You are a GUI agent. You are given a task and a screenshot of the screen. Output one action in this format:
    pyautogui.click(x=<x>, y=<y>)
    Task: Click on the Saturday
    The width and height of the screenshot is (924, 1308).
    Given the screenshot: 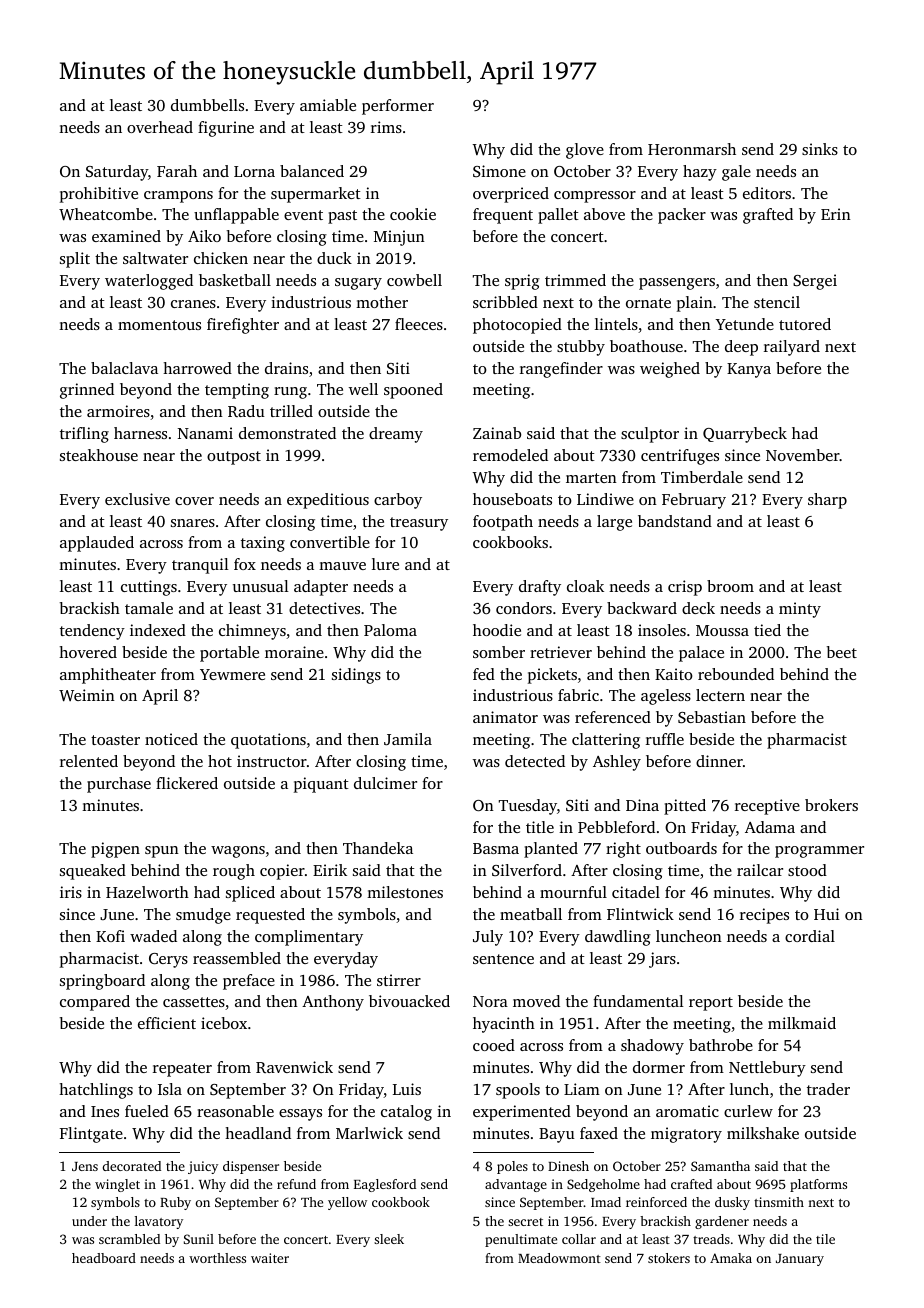 What is the action you would take?
    pyautogui.click(x=117, y=173)
